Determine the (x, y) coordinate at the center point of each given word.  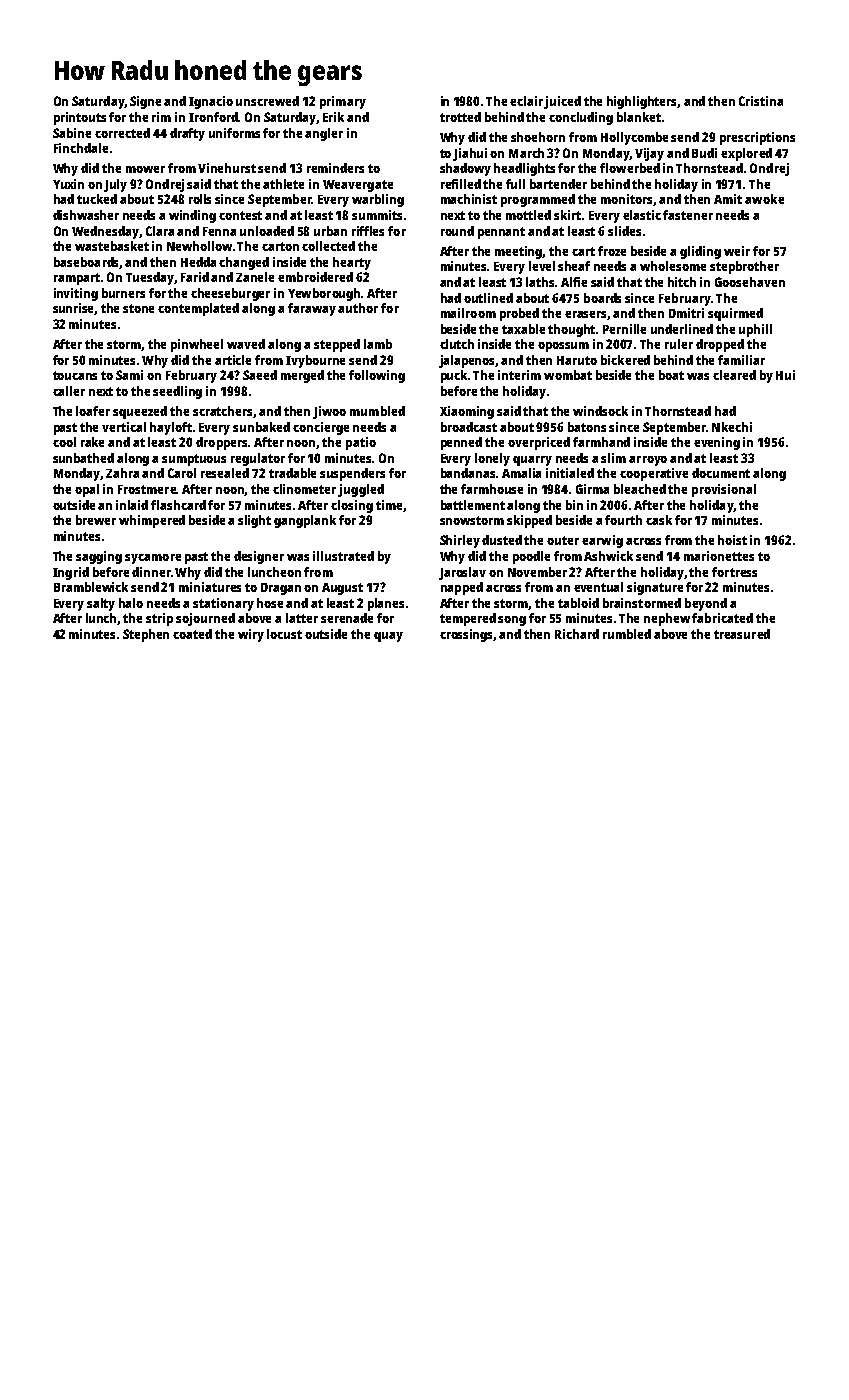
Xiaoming (467, 412)
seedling (177, 392)
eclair (527, 102)
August (342, 589)
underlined (682, 329)
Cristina (761, 101)
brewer (96, 520)
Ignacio (211, 102)
